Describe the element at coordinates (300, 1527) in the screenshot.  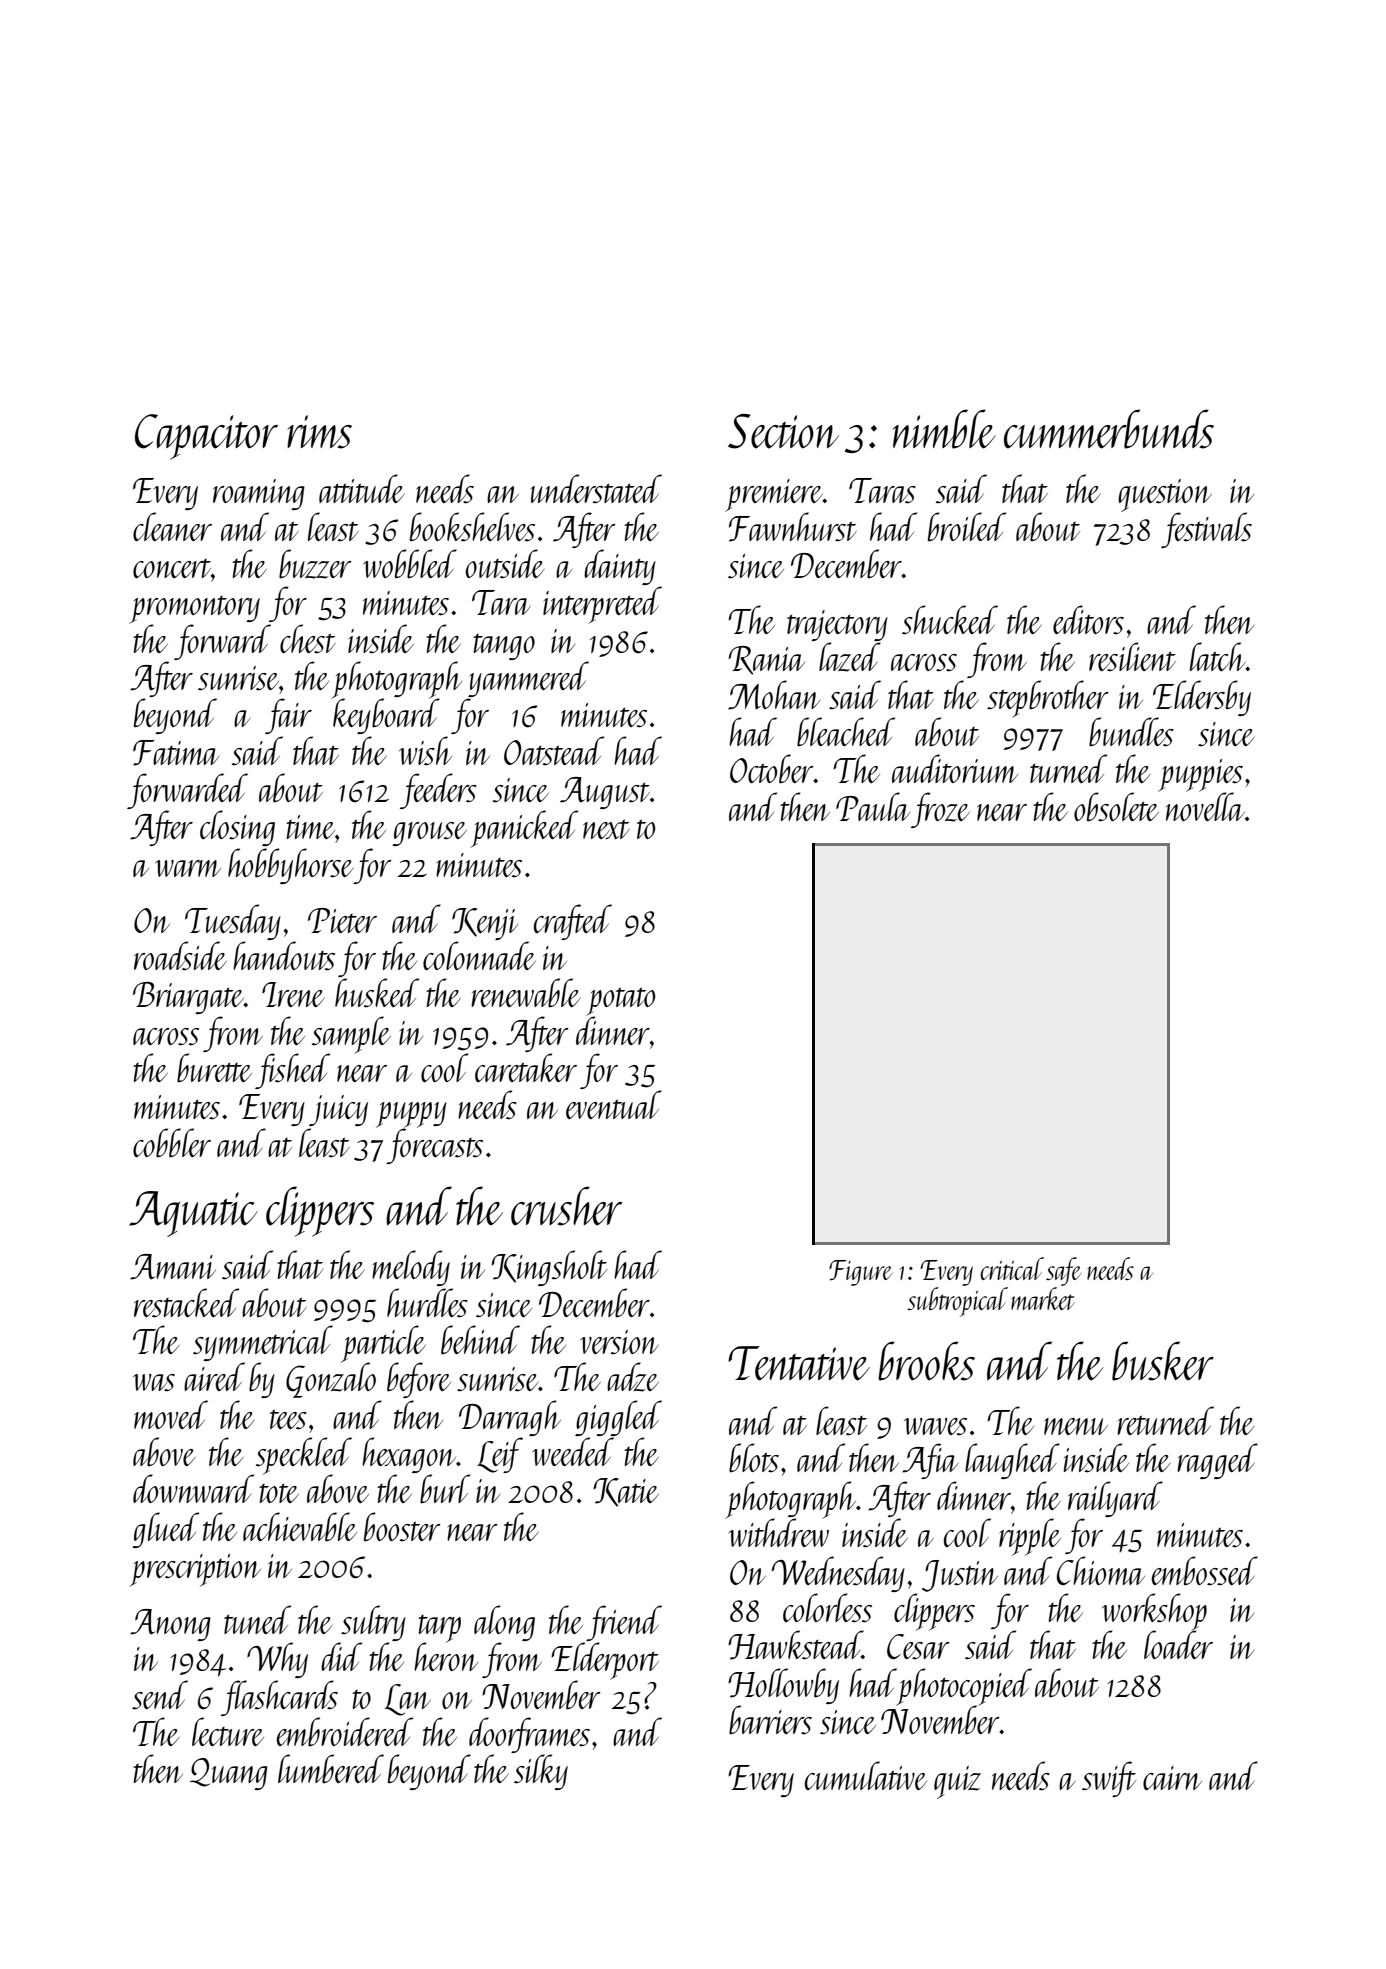
I see `achievable` at that location.
